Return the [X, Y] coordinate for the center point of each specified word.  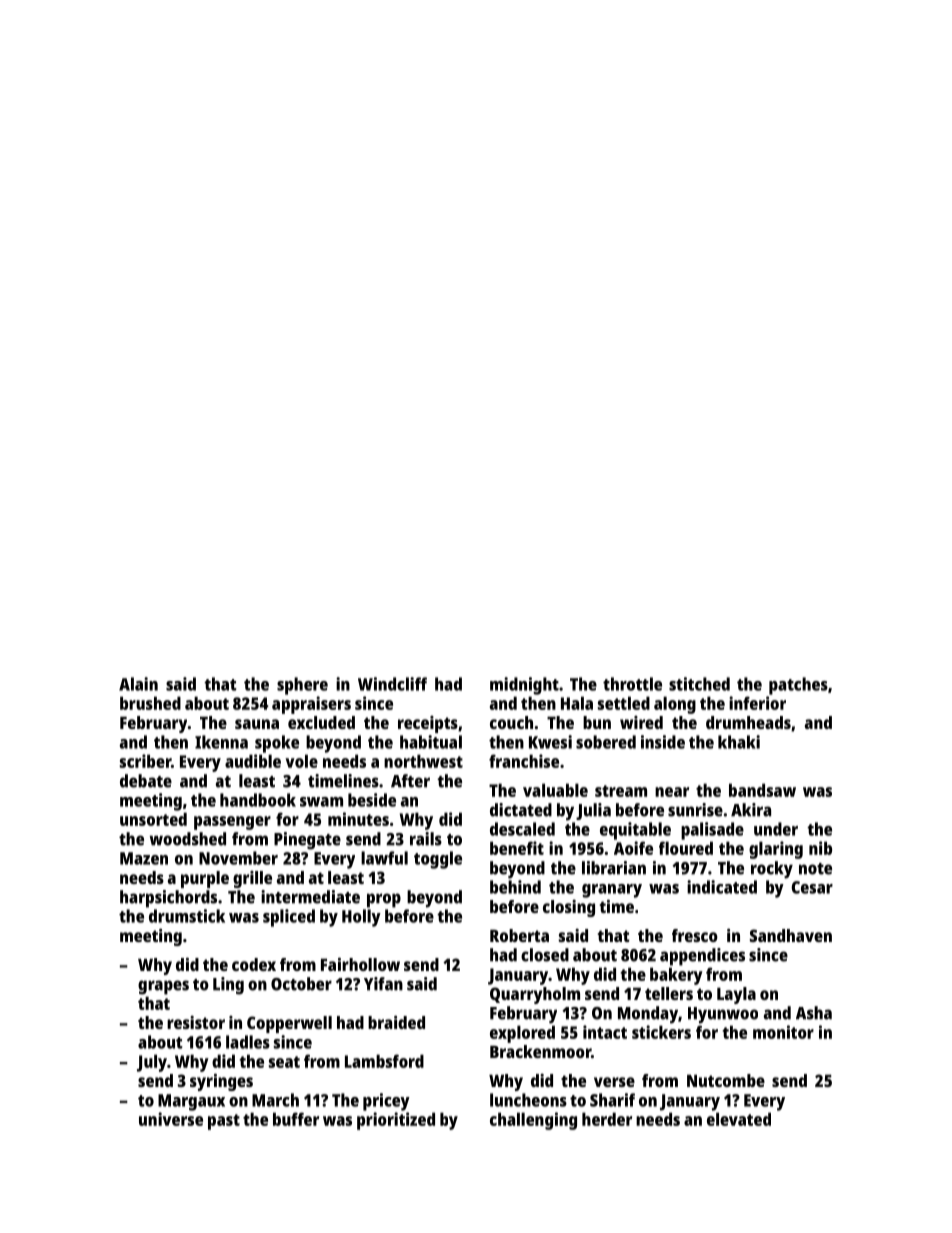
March [275, 1100]
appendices [702, 957]
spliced [289, 918]
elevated [739, 1119]
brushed [150, 703]
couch [511, 722]
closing [569, 908]
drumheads [748, 722]
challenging [533, 1121]
